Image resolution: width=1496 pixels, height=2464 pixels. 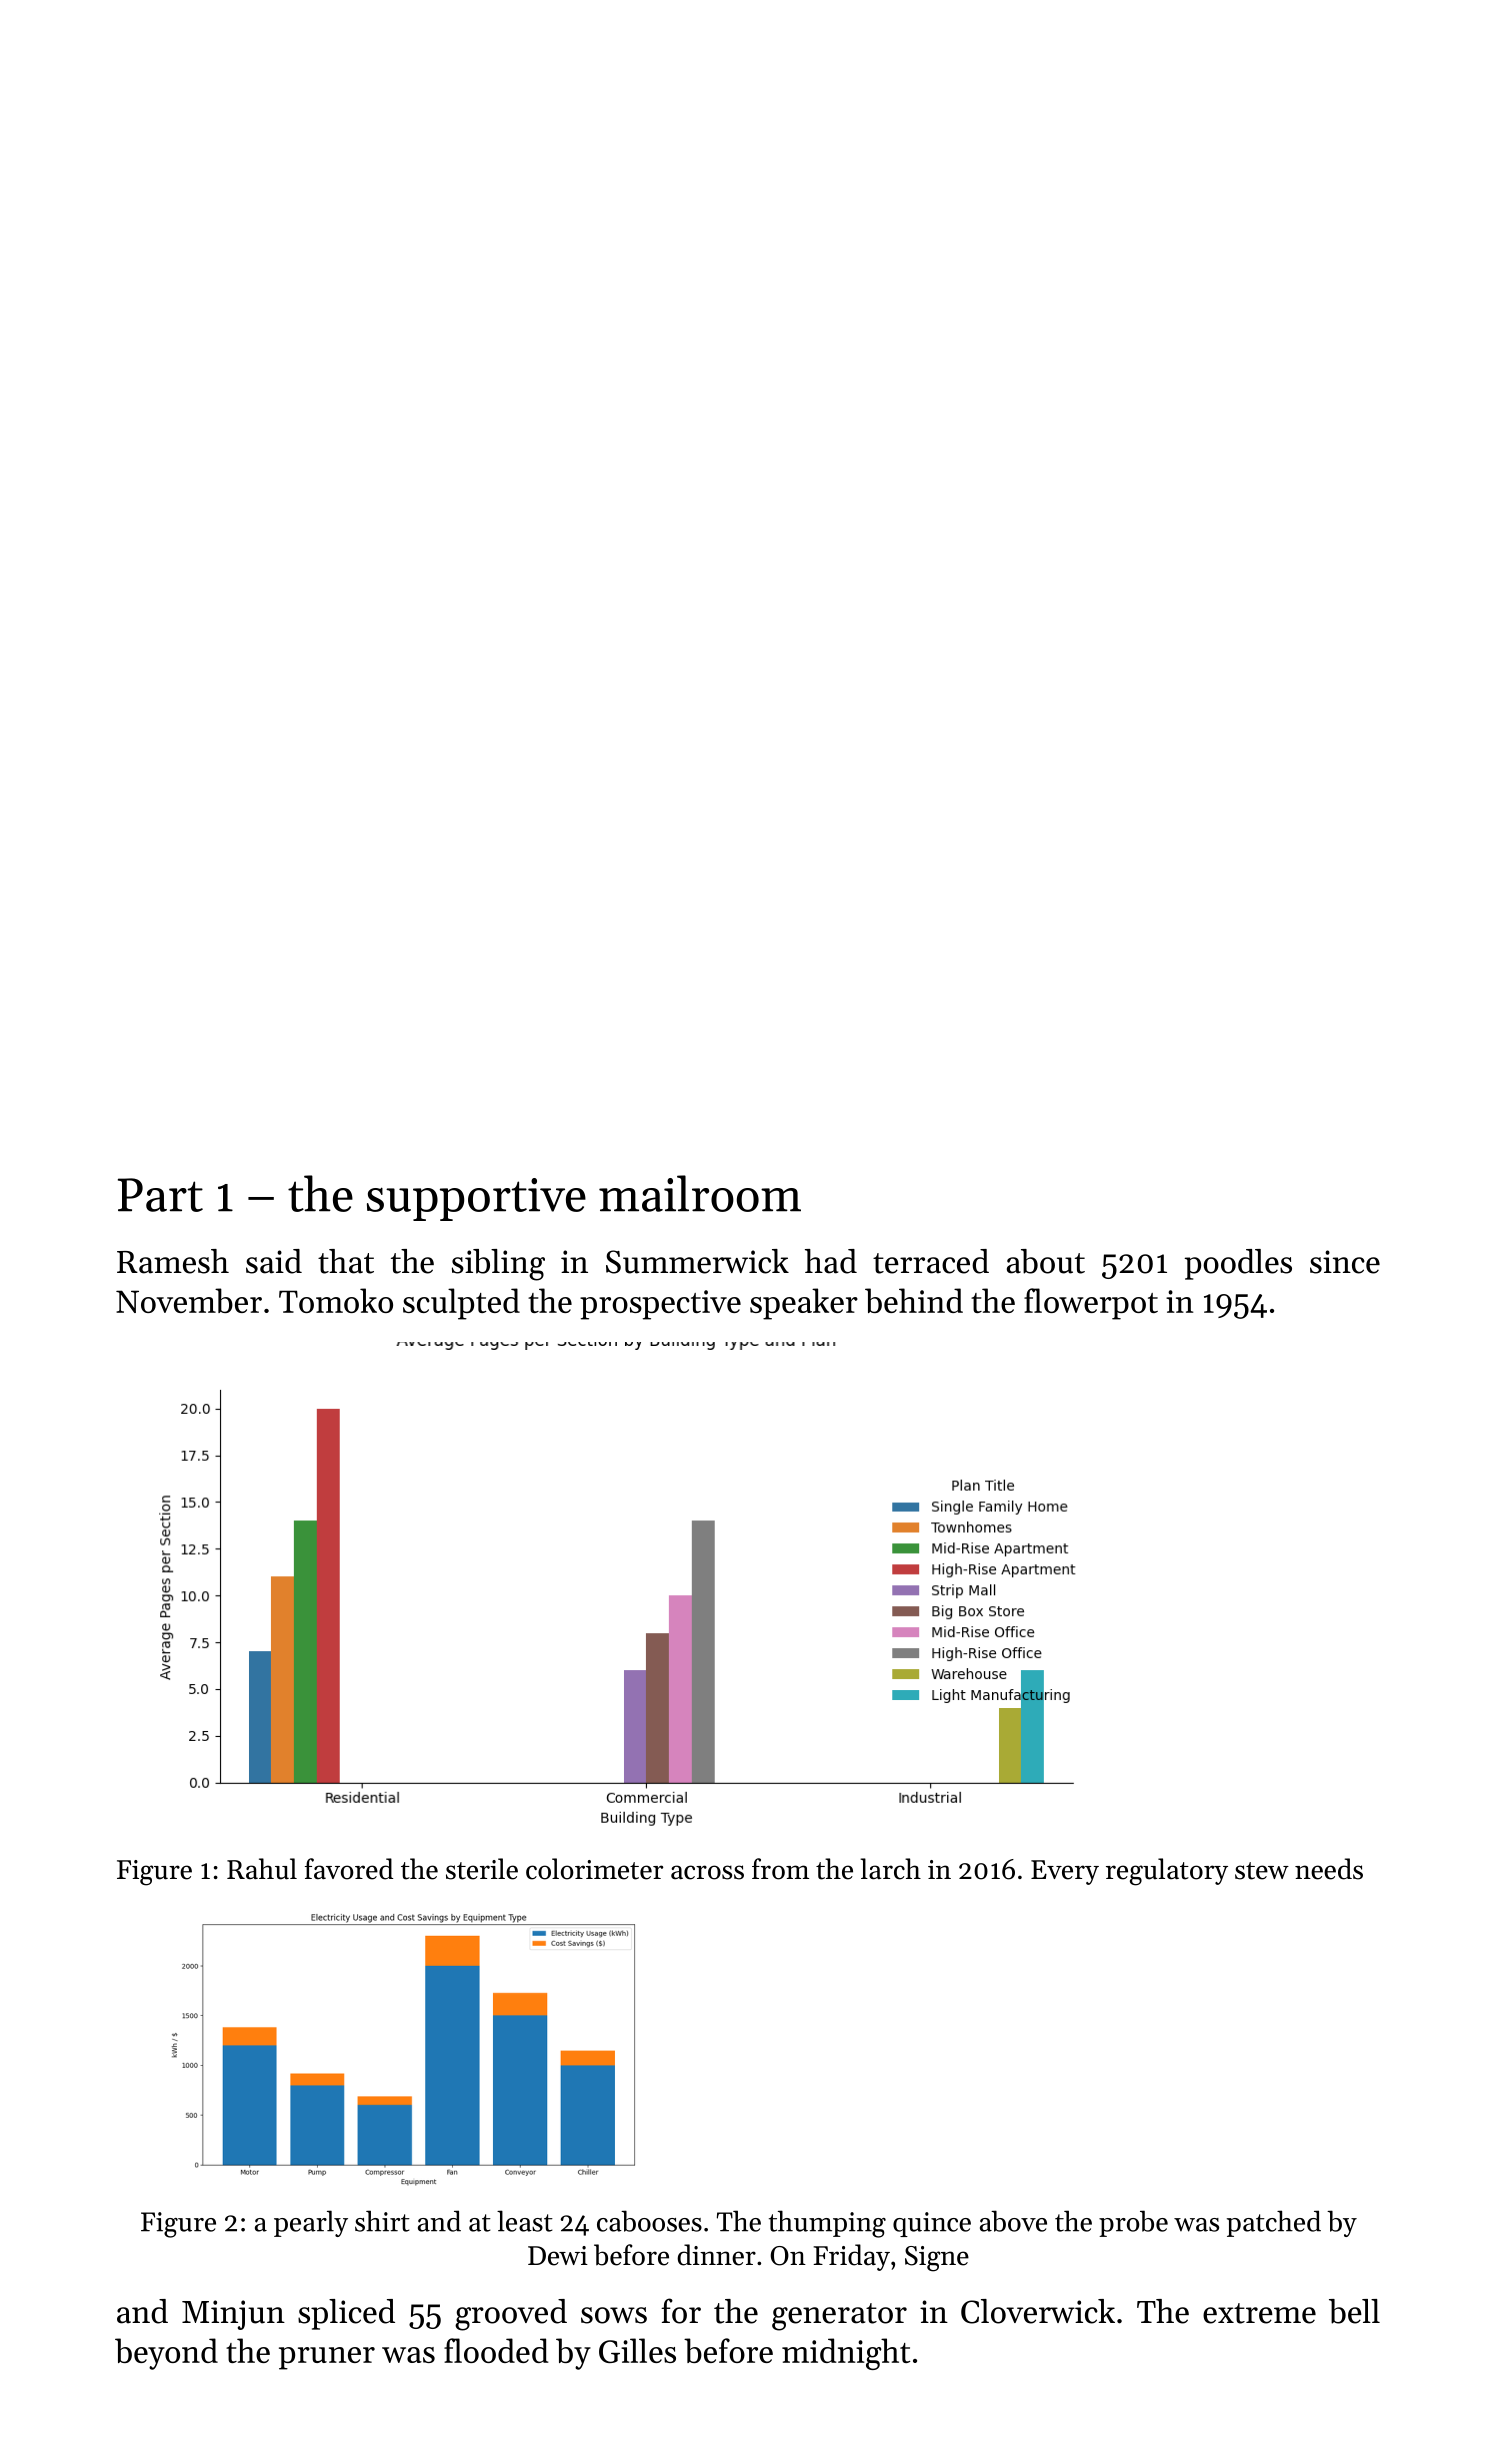 What do you see at coordinates (166, 2354) in the screenshot?
I see `beyond` at bounding box center [166, 2354].
